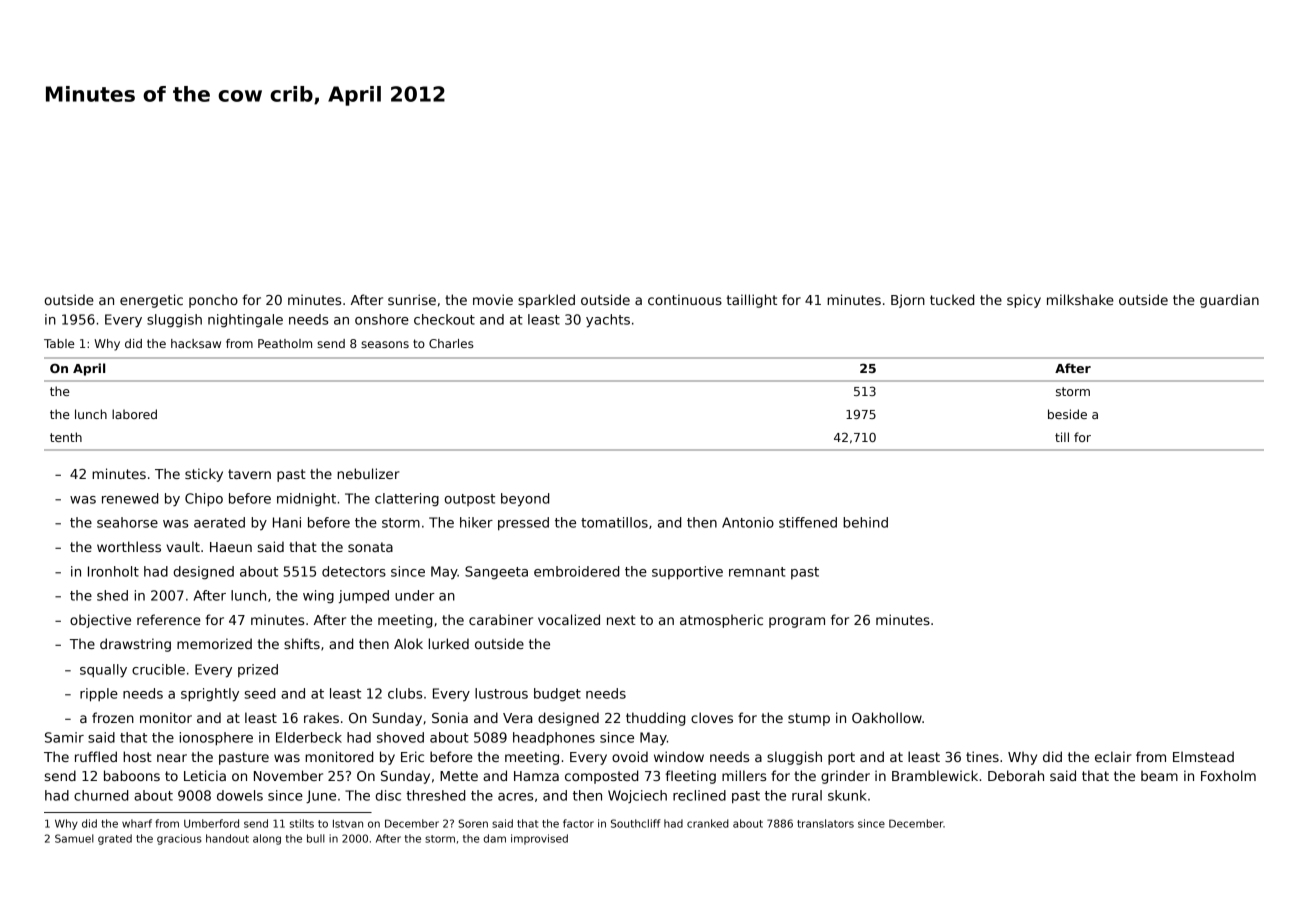 The height and width of the screenshot is (924, 1308). I want to click on nebulizer, so click(368, 473).
